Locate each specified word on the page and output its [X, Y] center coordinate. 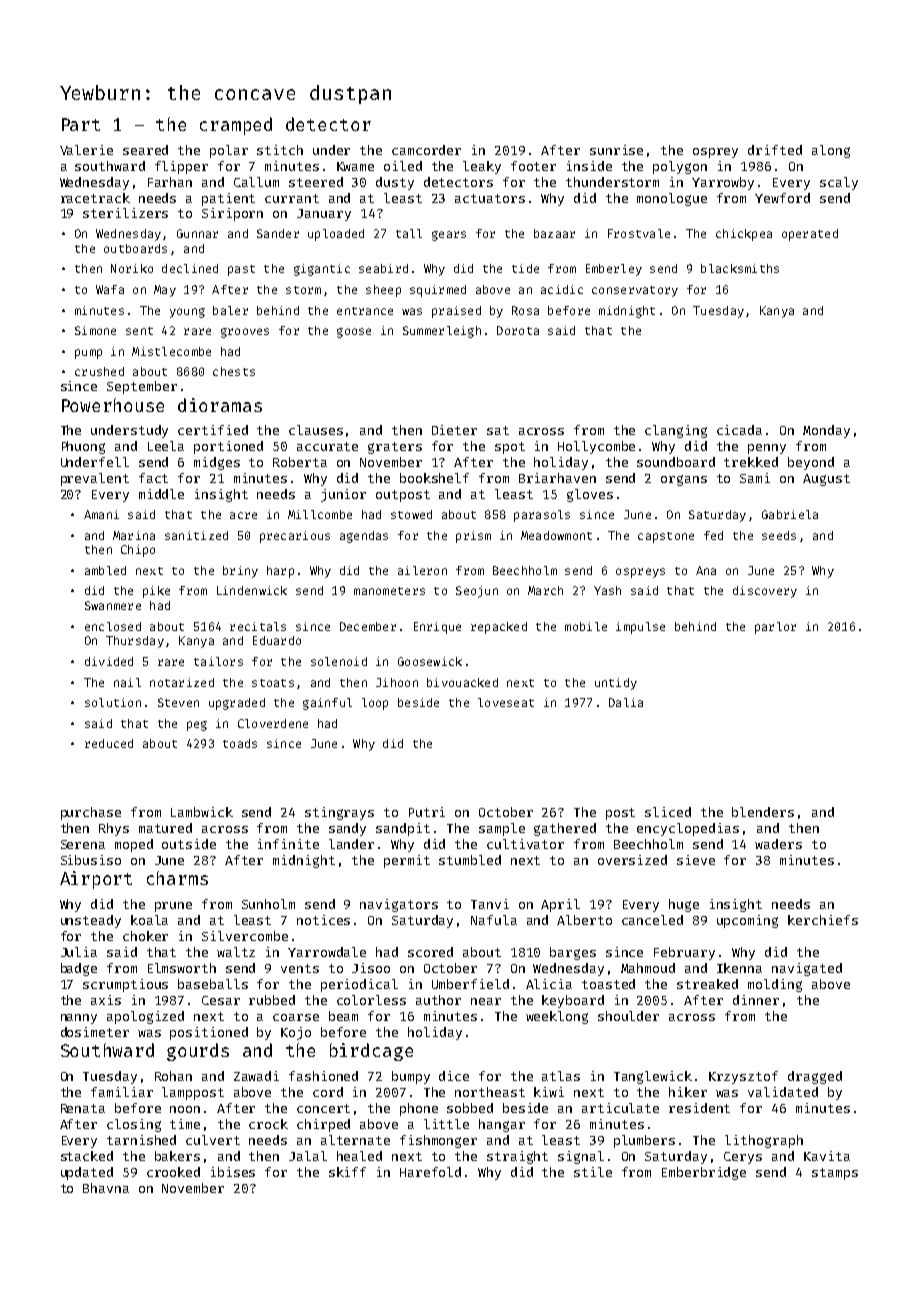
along [831, 151]
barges [573, 953]
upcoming [747, 921]
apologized [145, 1017]
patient [228, 199]
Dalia [626, 702]
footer [533, 166]
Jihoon [397, 682]
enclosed [113, 626]
